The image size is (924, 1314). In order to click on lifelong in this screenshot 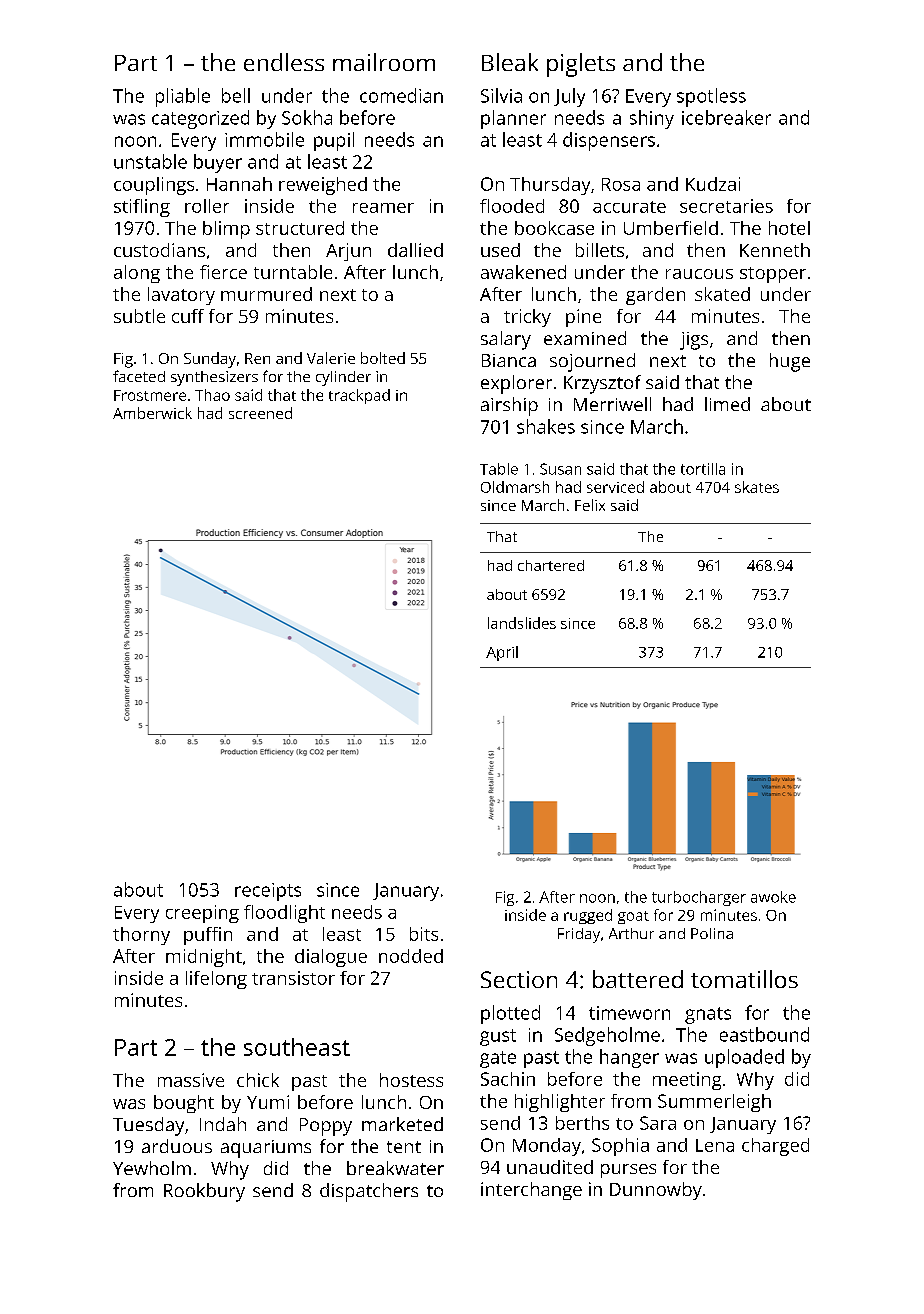, I will do `click(216, 980)`.
